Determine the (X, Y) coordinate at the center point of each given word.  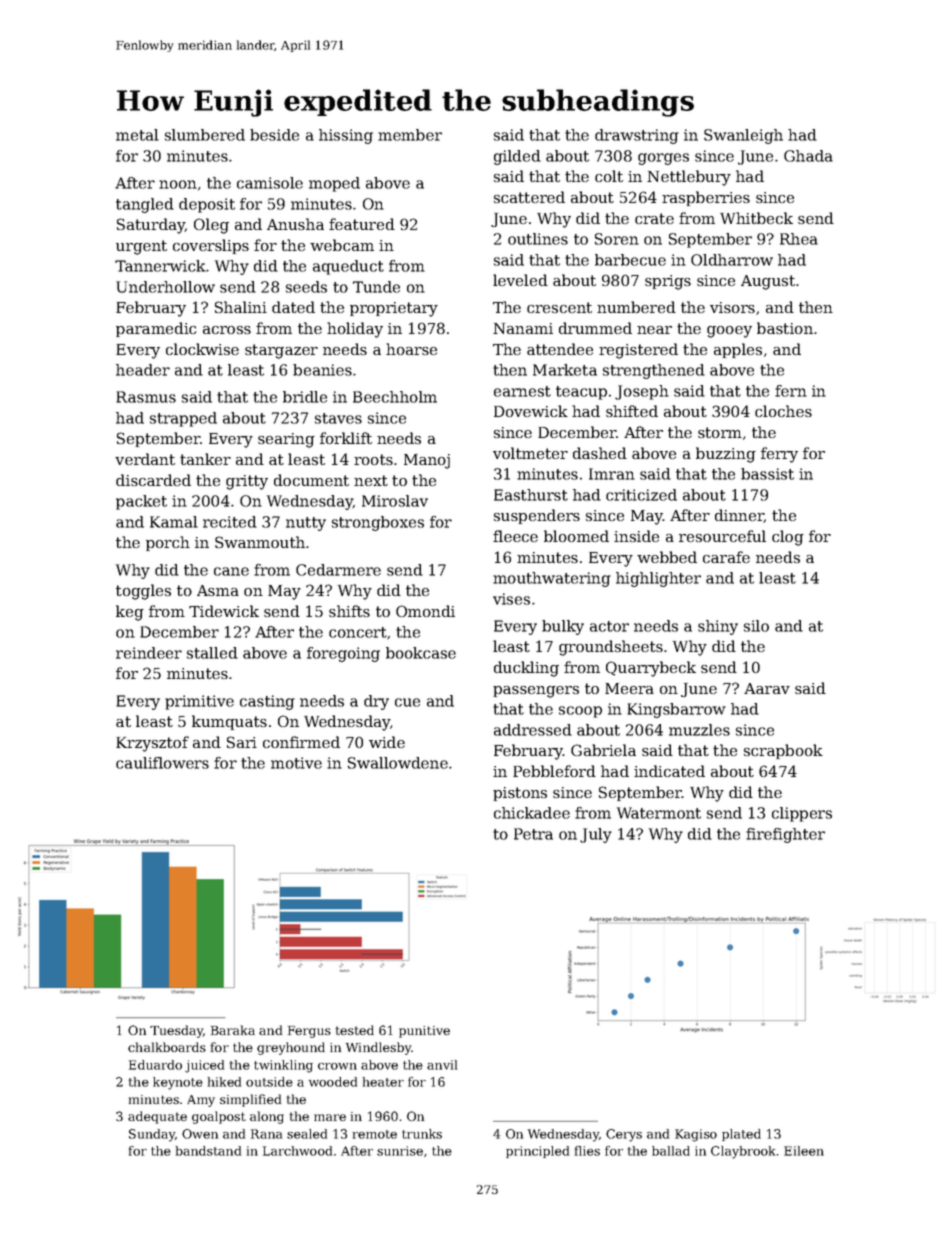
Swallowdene (398, 763)
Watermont (659, 813)
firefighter (785, 835)
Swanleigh (743, 136)
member (410, 135)
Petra (533, 834)
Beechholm (395, 397)
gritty (247, 482)
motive (296, 763)
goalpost (219, 1117)
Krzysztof (152, 744)
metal (137, 135)
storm (720, 432)
